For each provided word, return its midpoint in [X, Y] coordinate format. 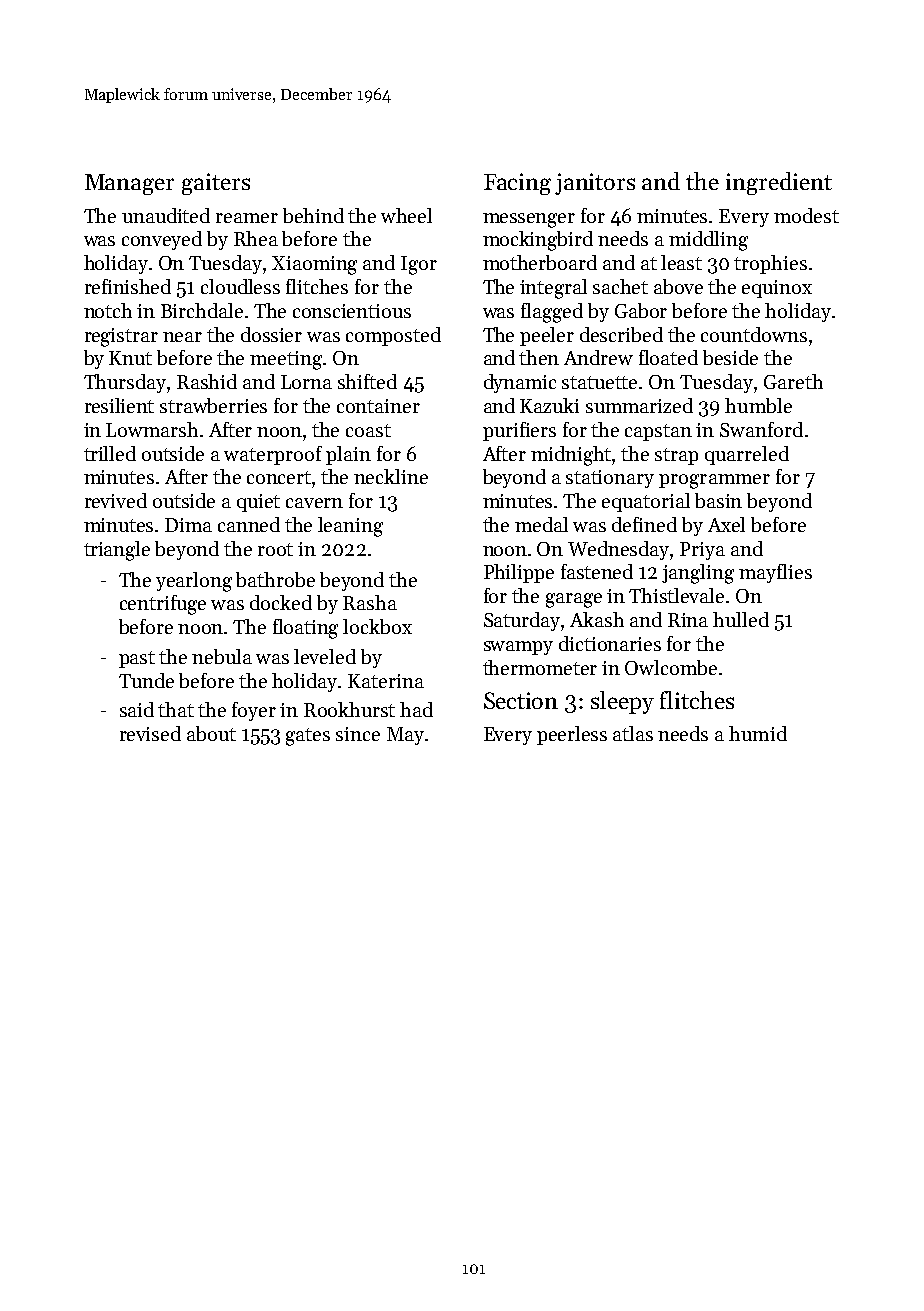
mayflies [775, 573]
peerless [572, 735]
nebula [222, 656]
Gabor [641, 310]
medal [541, 524]
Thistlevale [676, 595]
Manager [129, 184]
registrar [121, 337]
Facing [517, 184]
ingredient [779, 183]
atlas [633, 733]
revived [116, 500]
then [539, 357]
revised [150, 733]
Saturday [523, 621]
